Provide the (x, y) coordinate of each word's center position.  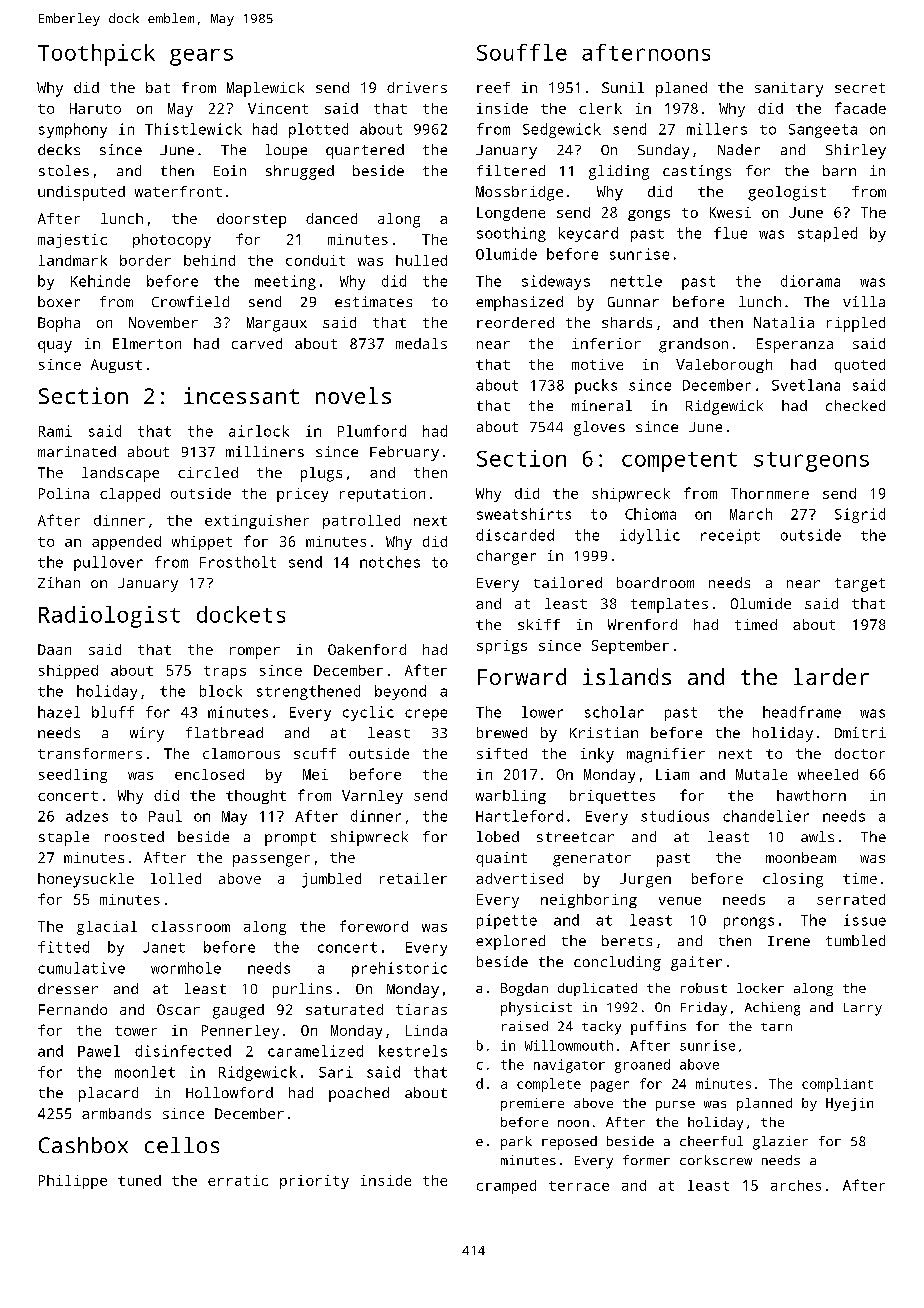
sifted (502, 753)
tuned (139, 1180)
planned (764, 1104)
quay (55, 347)
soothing (511, 234)
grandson (693, 345)
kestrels (413, 1051)
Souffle (522, 52)
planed (681, 89)
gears (201, 57)
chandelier (766, 816)
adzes (87, 816)
